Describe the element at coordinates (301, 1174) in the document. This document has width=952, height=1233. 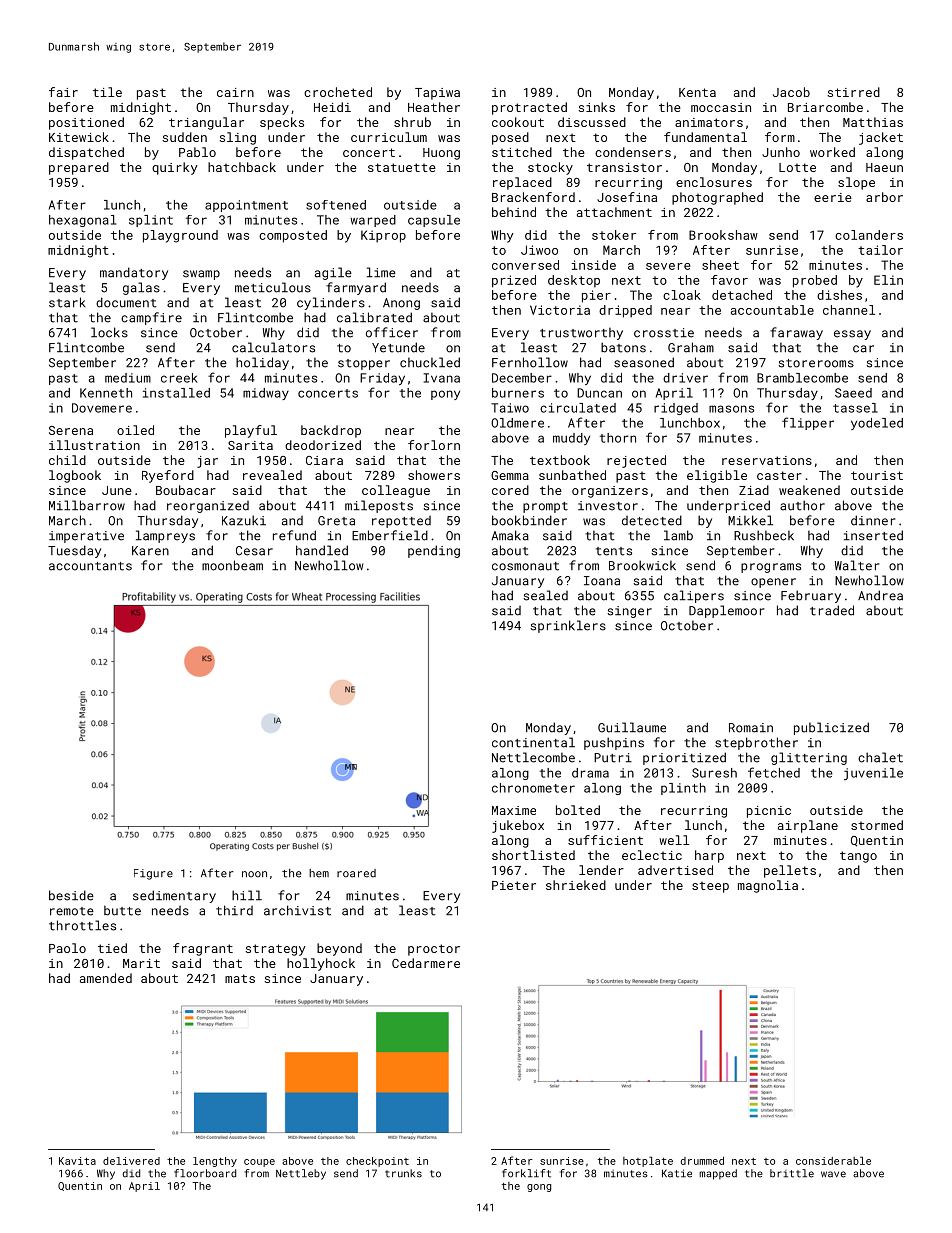
I see `Nettleby` at that location.
